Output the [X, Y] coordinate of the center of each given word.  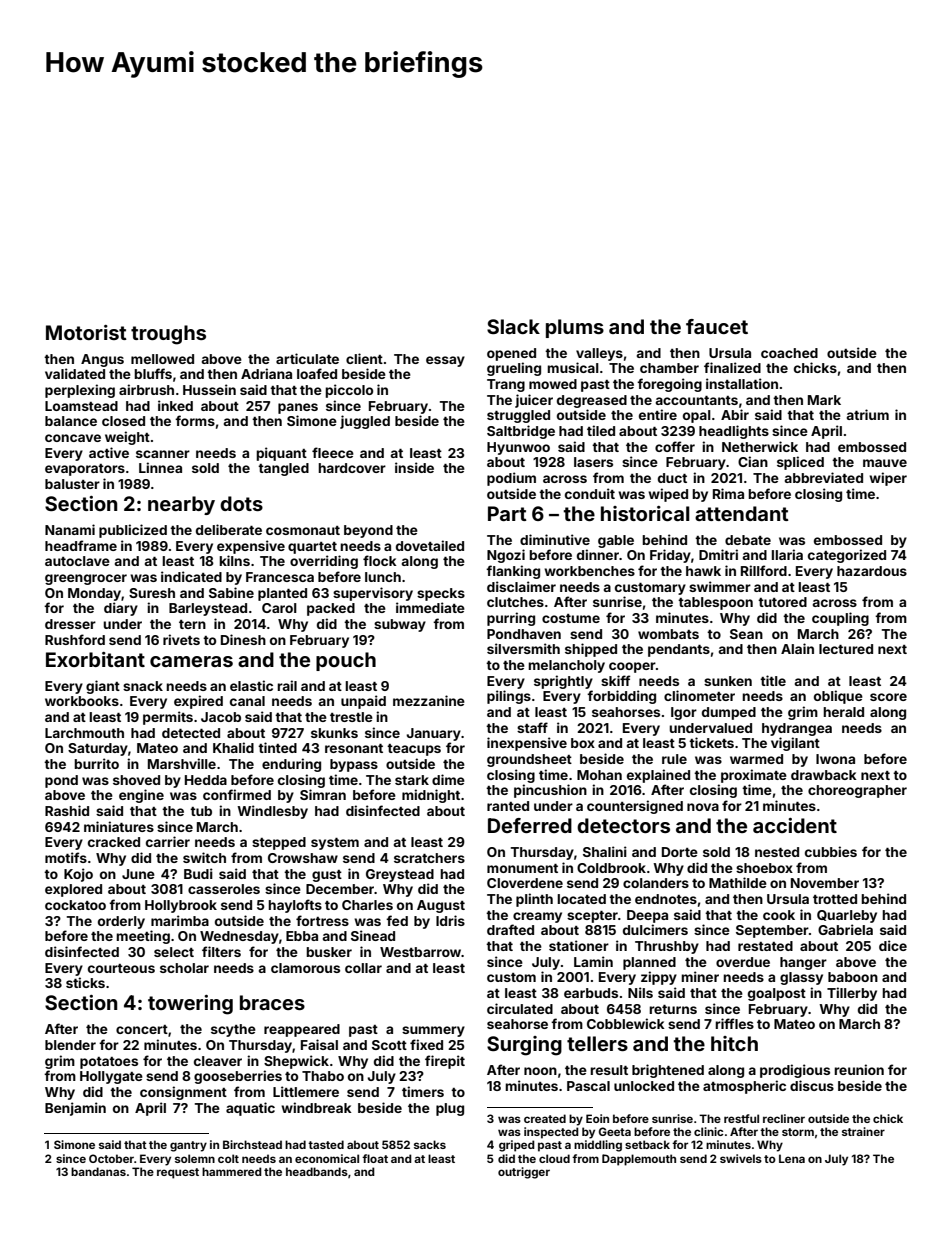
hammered [232, 1171]
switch [204, 857]
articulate [307, 358]
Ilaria [787, 554]
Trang [506, 385]
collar [363, 968]
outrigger [524, 1173]
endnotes [666, 899]
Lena [792, 1158]
